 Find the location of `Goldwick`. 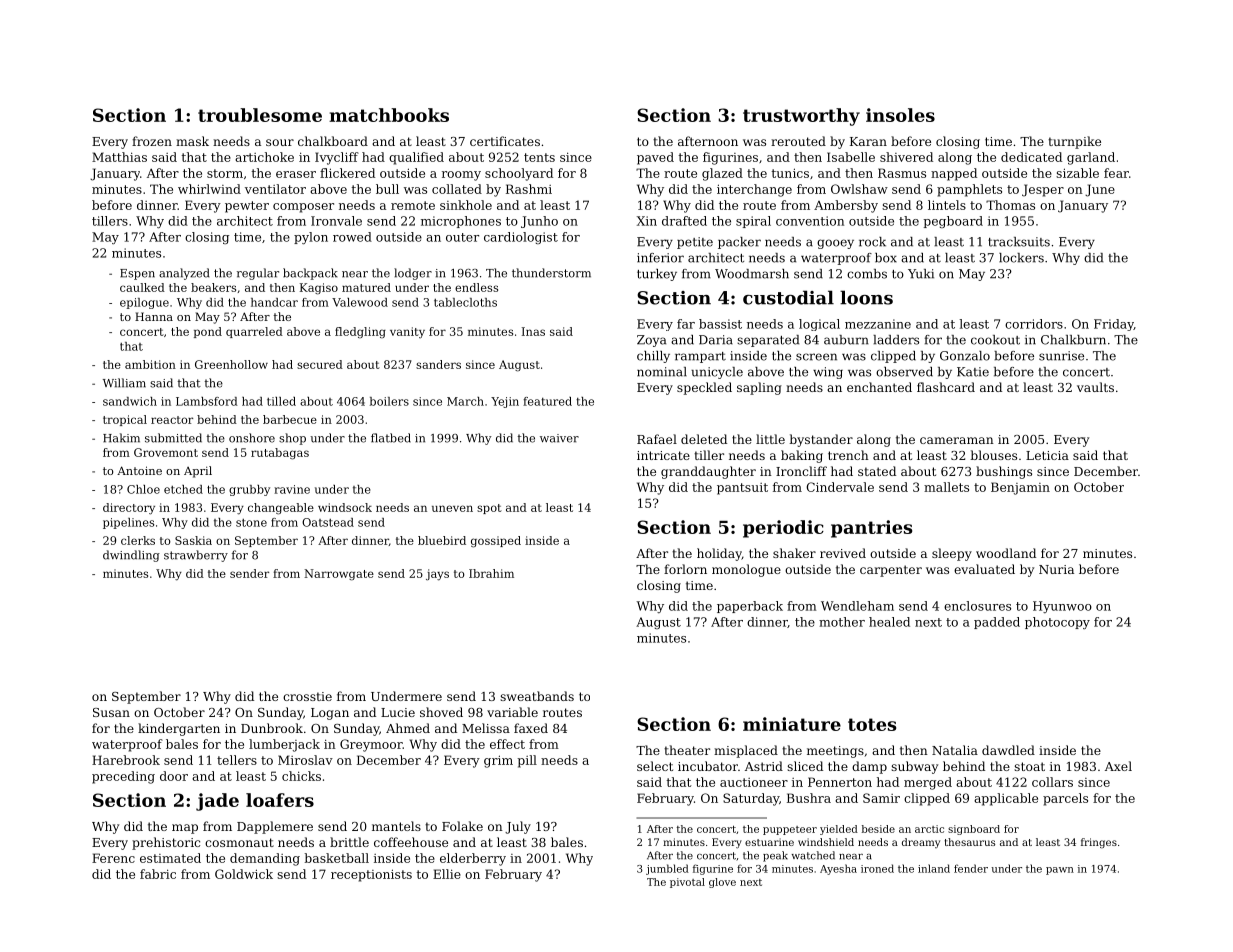

Goldwick is located at coordinates (244, 874).
